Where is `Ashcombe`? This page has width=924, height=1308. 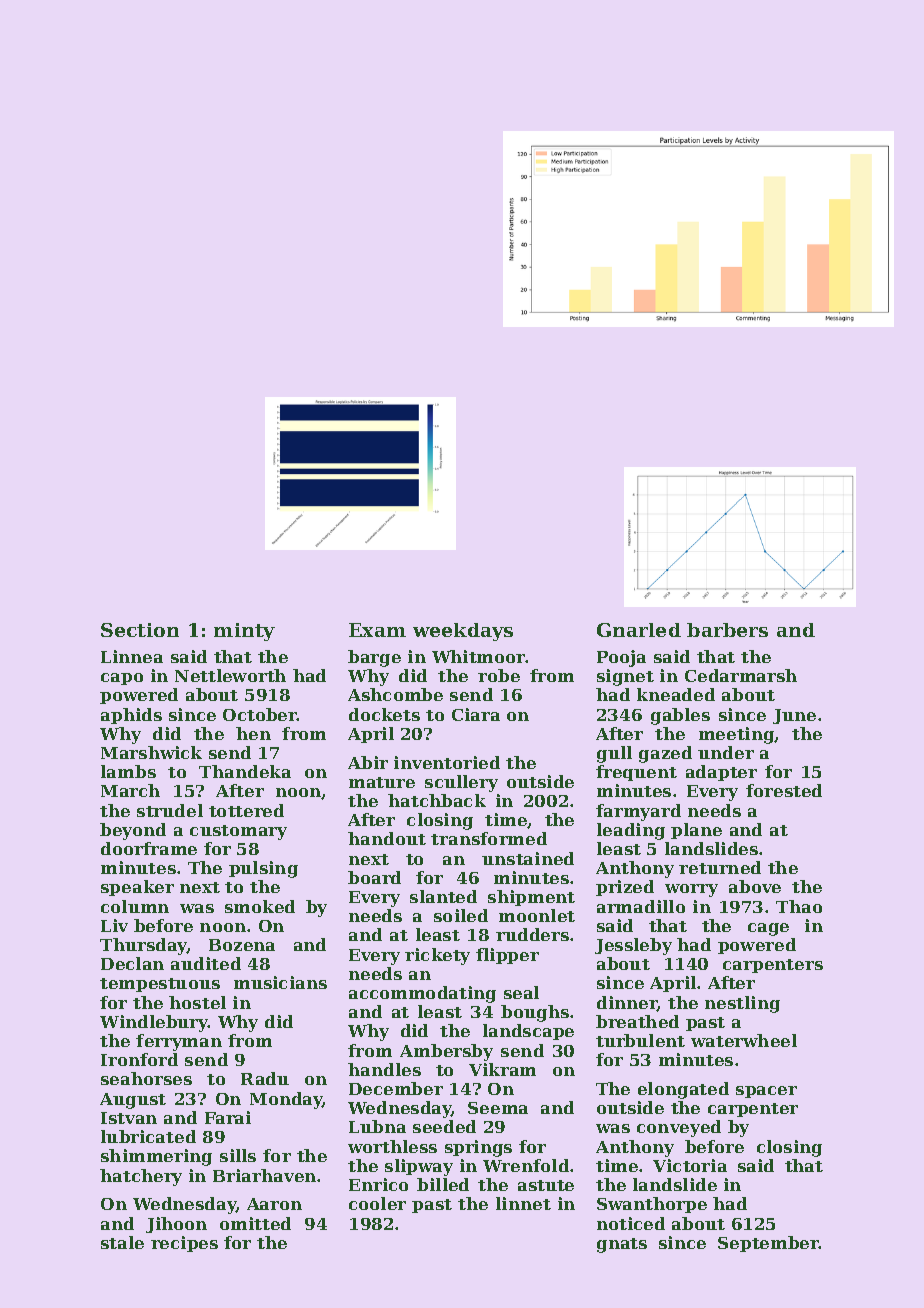 Ashcombe is located at coordinates (395, 694).
